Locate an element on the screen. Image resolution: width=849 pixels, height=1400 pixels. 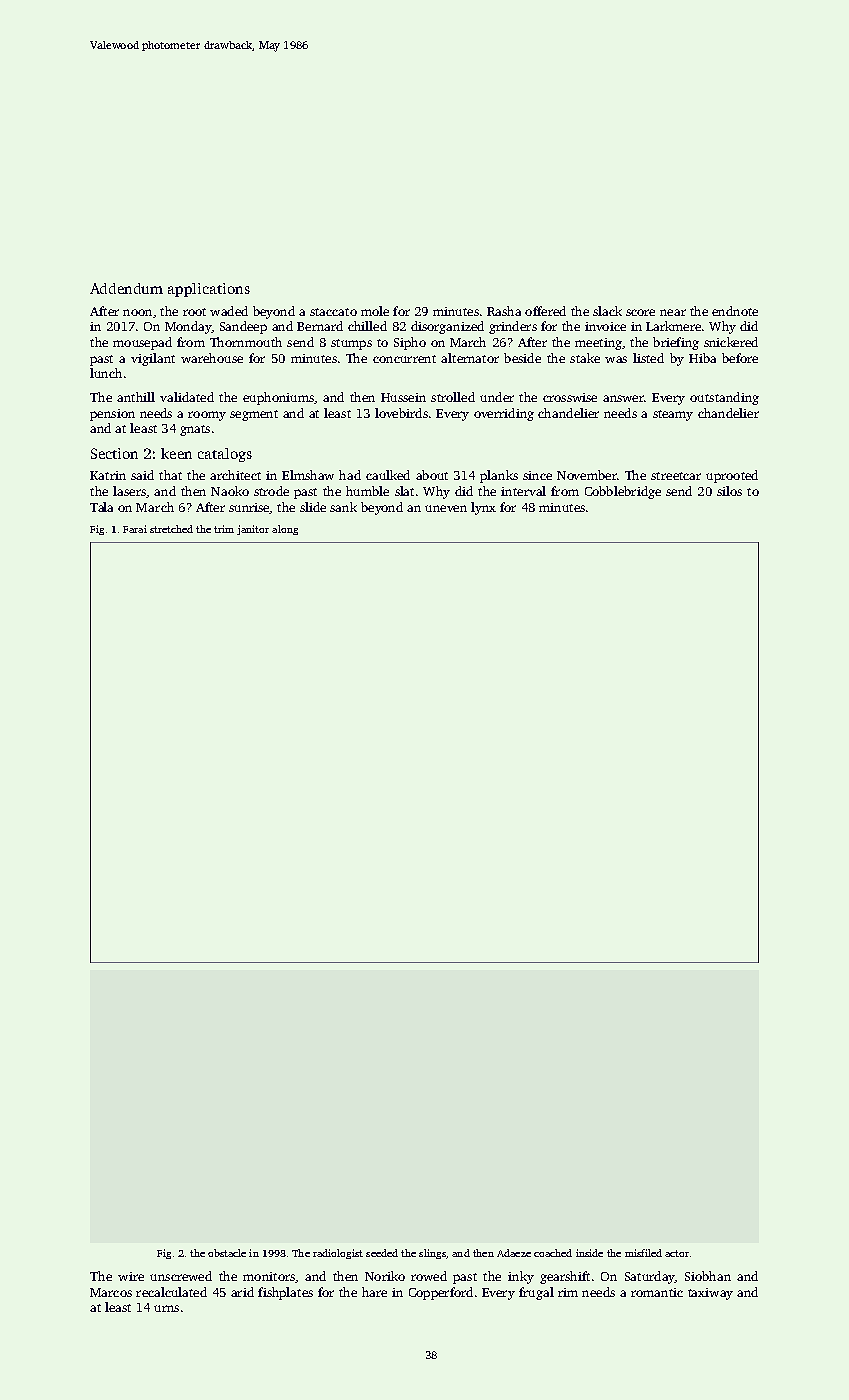
Copperford is located at coordinates (441, 1293).
